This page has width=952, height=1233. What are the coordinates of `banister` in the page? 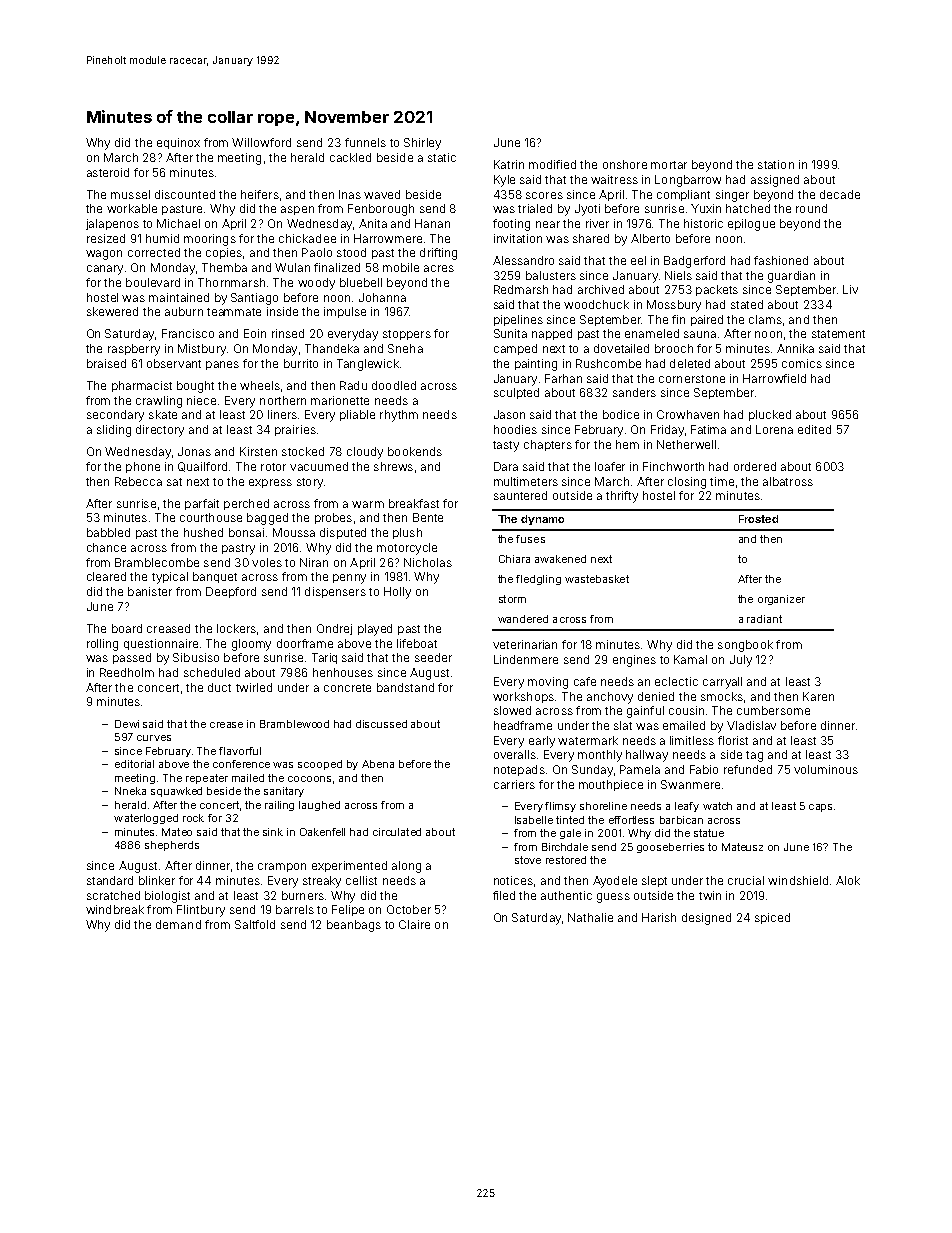 It's located at (150, 591).
